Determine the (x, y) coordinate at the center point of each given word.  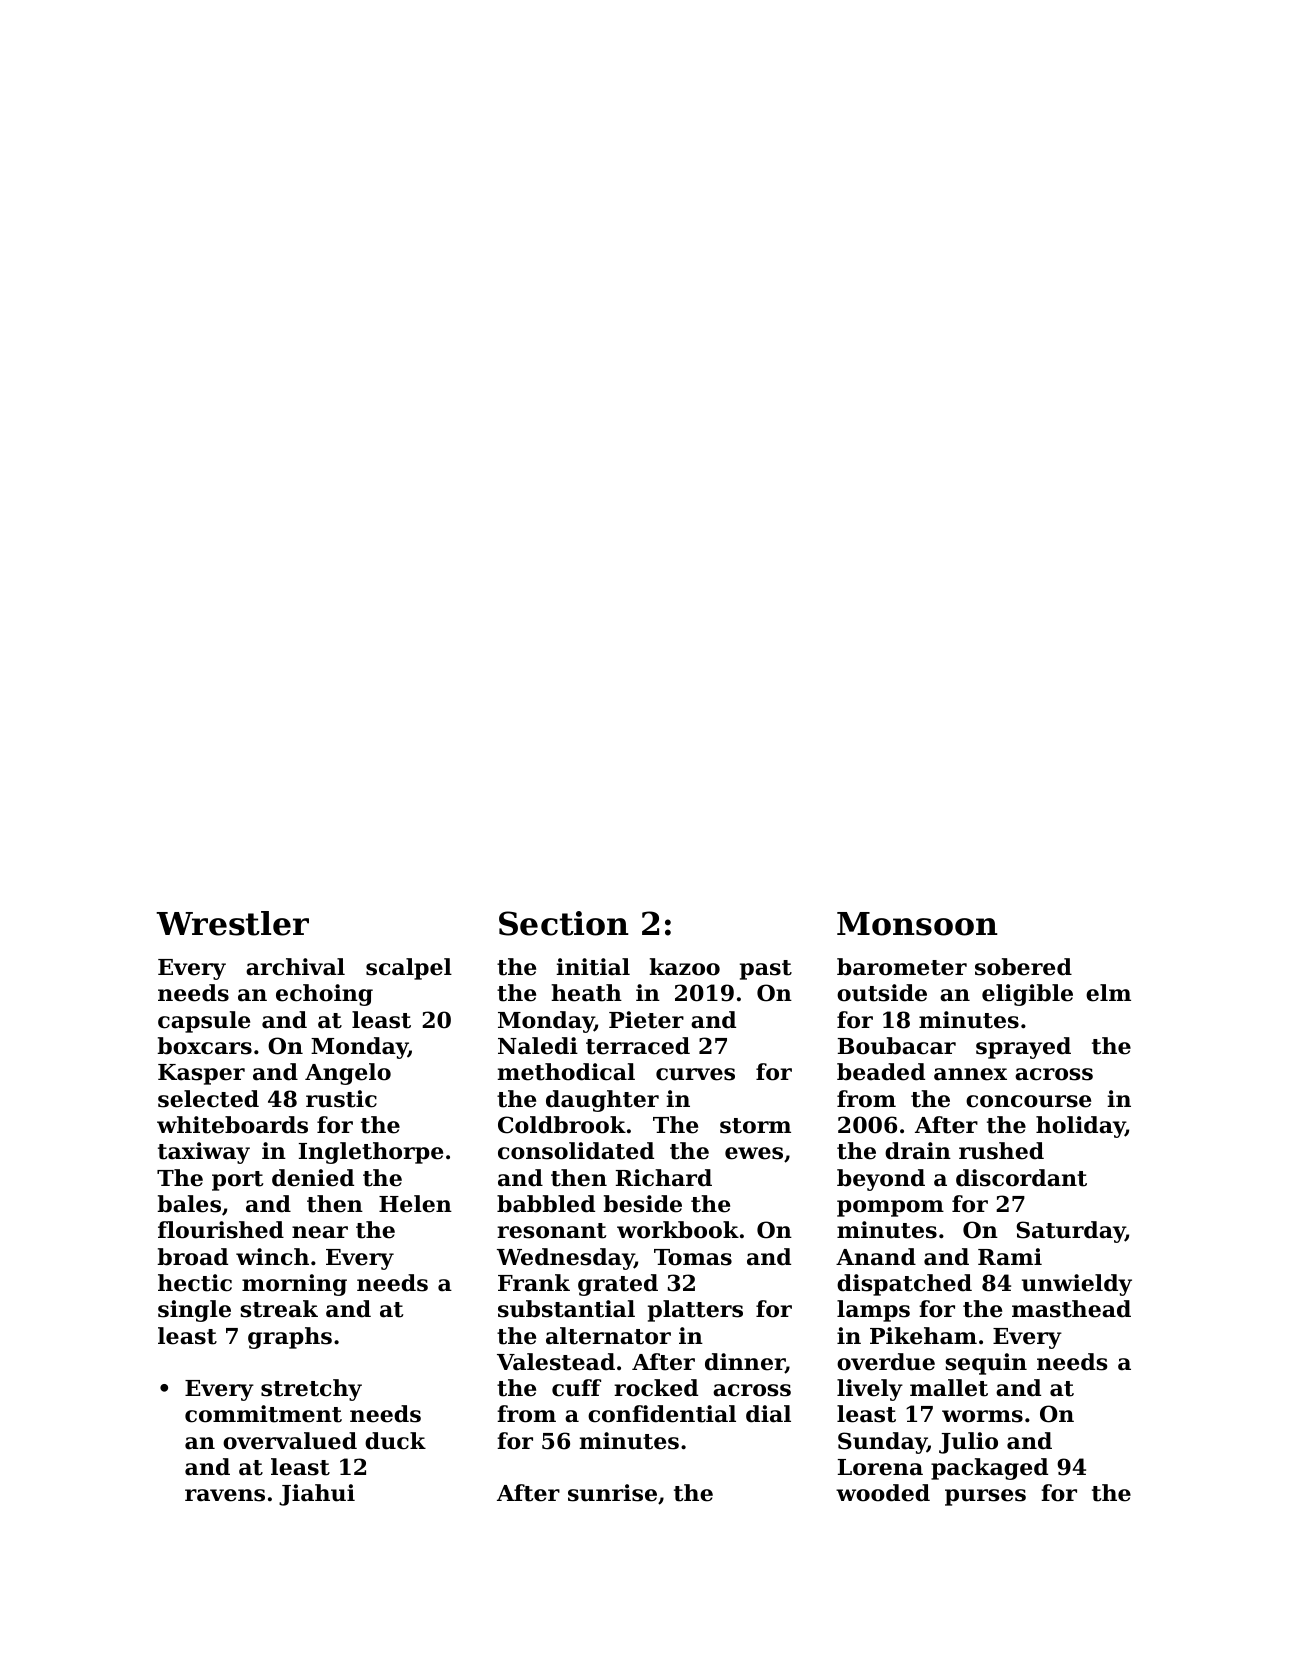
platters (695, 1311)
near (320, 1232)
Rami (1010, 1257)
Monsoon (917, 924)
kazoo (684, 967)
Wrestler (232, 923)
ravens (225, 1495)
